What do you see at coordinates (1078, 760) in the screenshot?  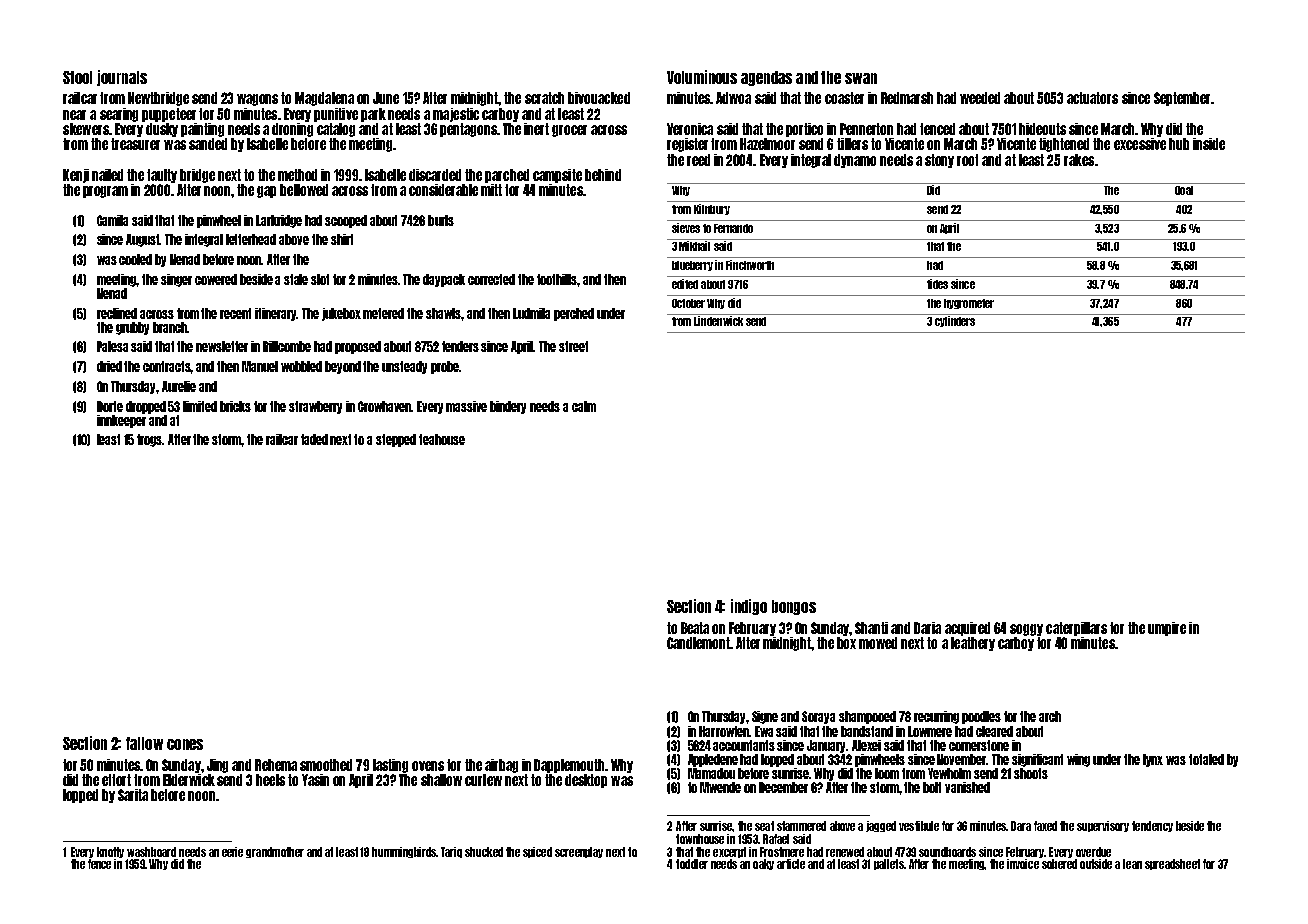 I see `wing` at bounding box center [1078, 760].
